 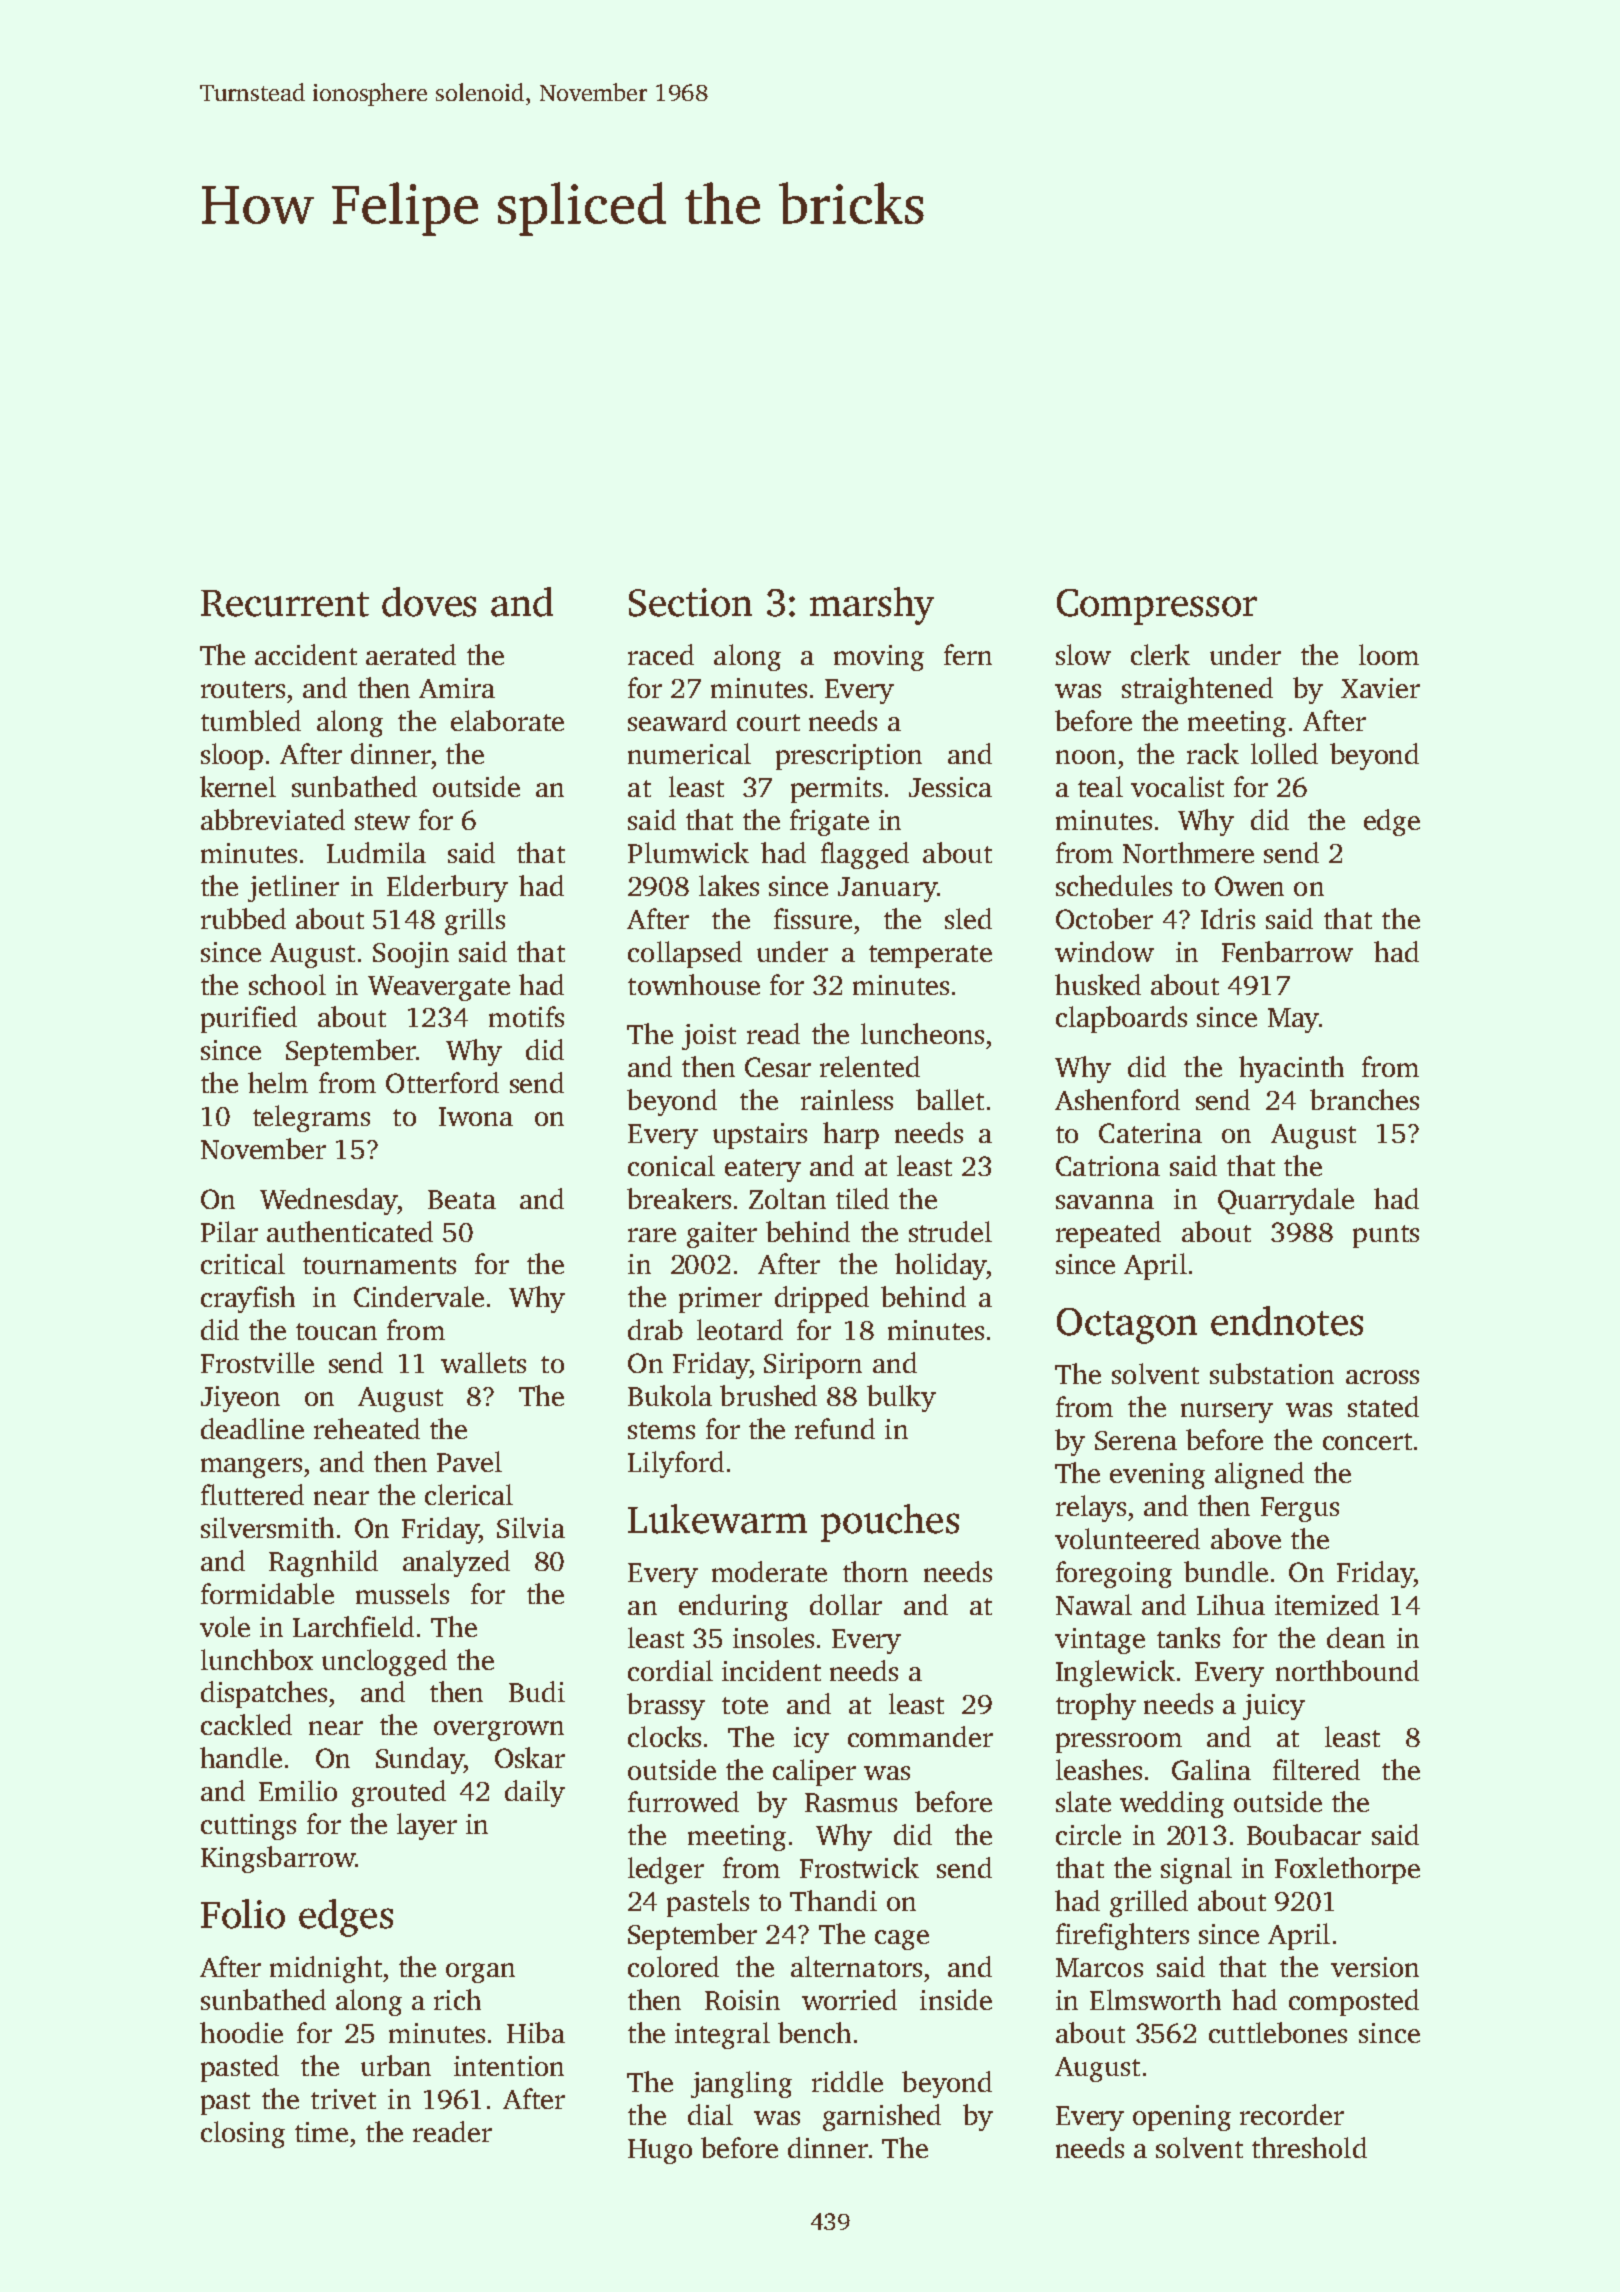 What do you see at coordinates (1287, 951) in the screenshot?
I see `Fenbarrow` at bounding box center [1287, 951].
